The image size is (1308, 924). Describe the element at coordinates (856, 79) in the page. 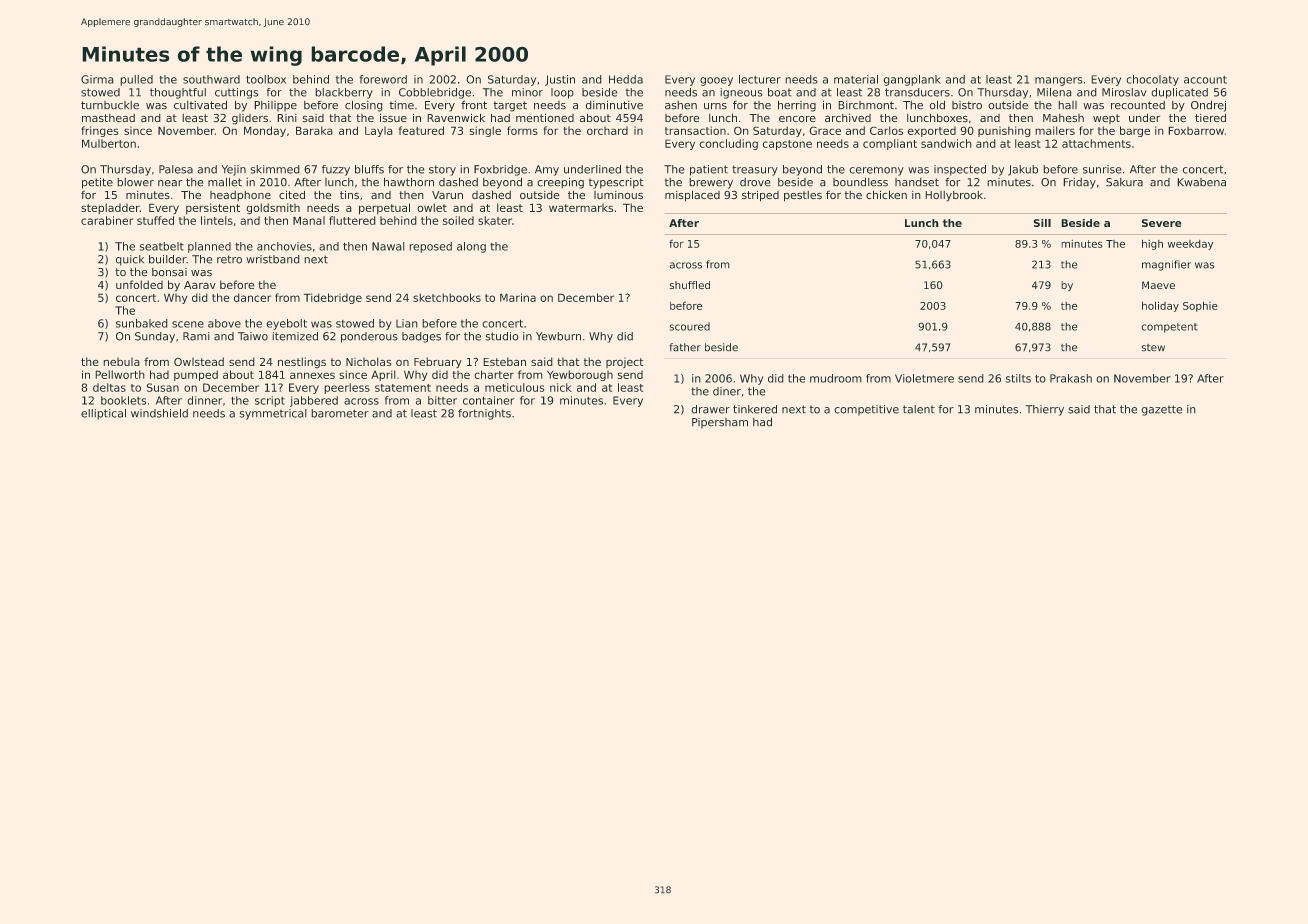

I see `material` at that location.
